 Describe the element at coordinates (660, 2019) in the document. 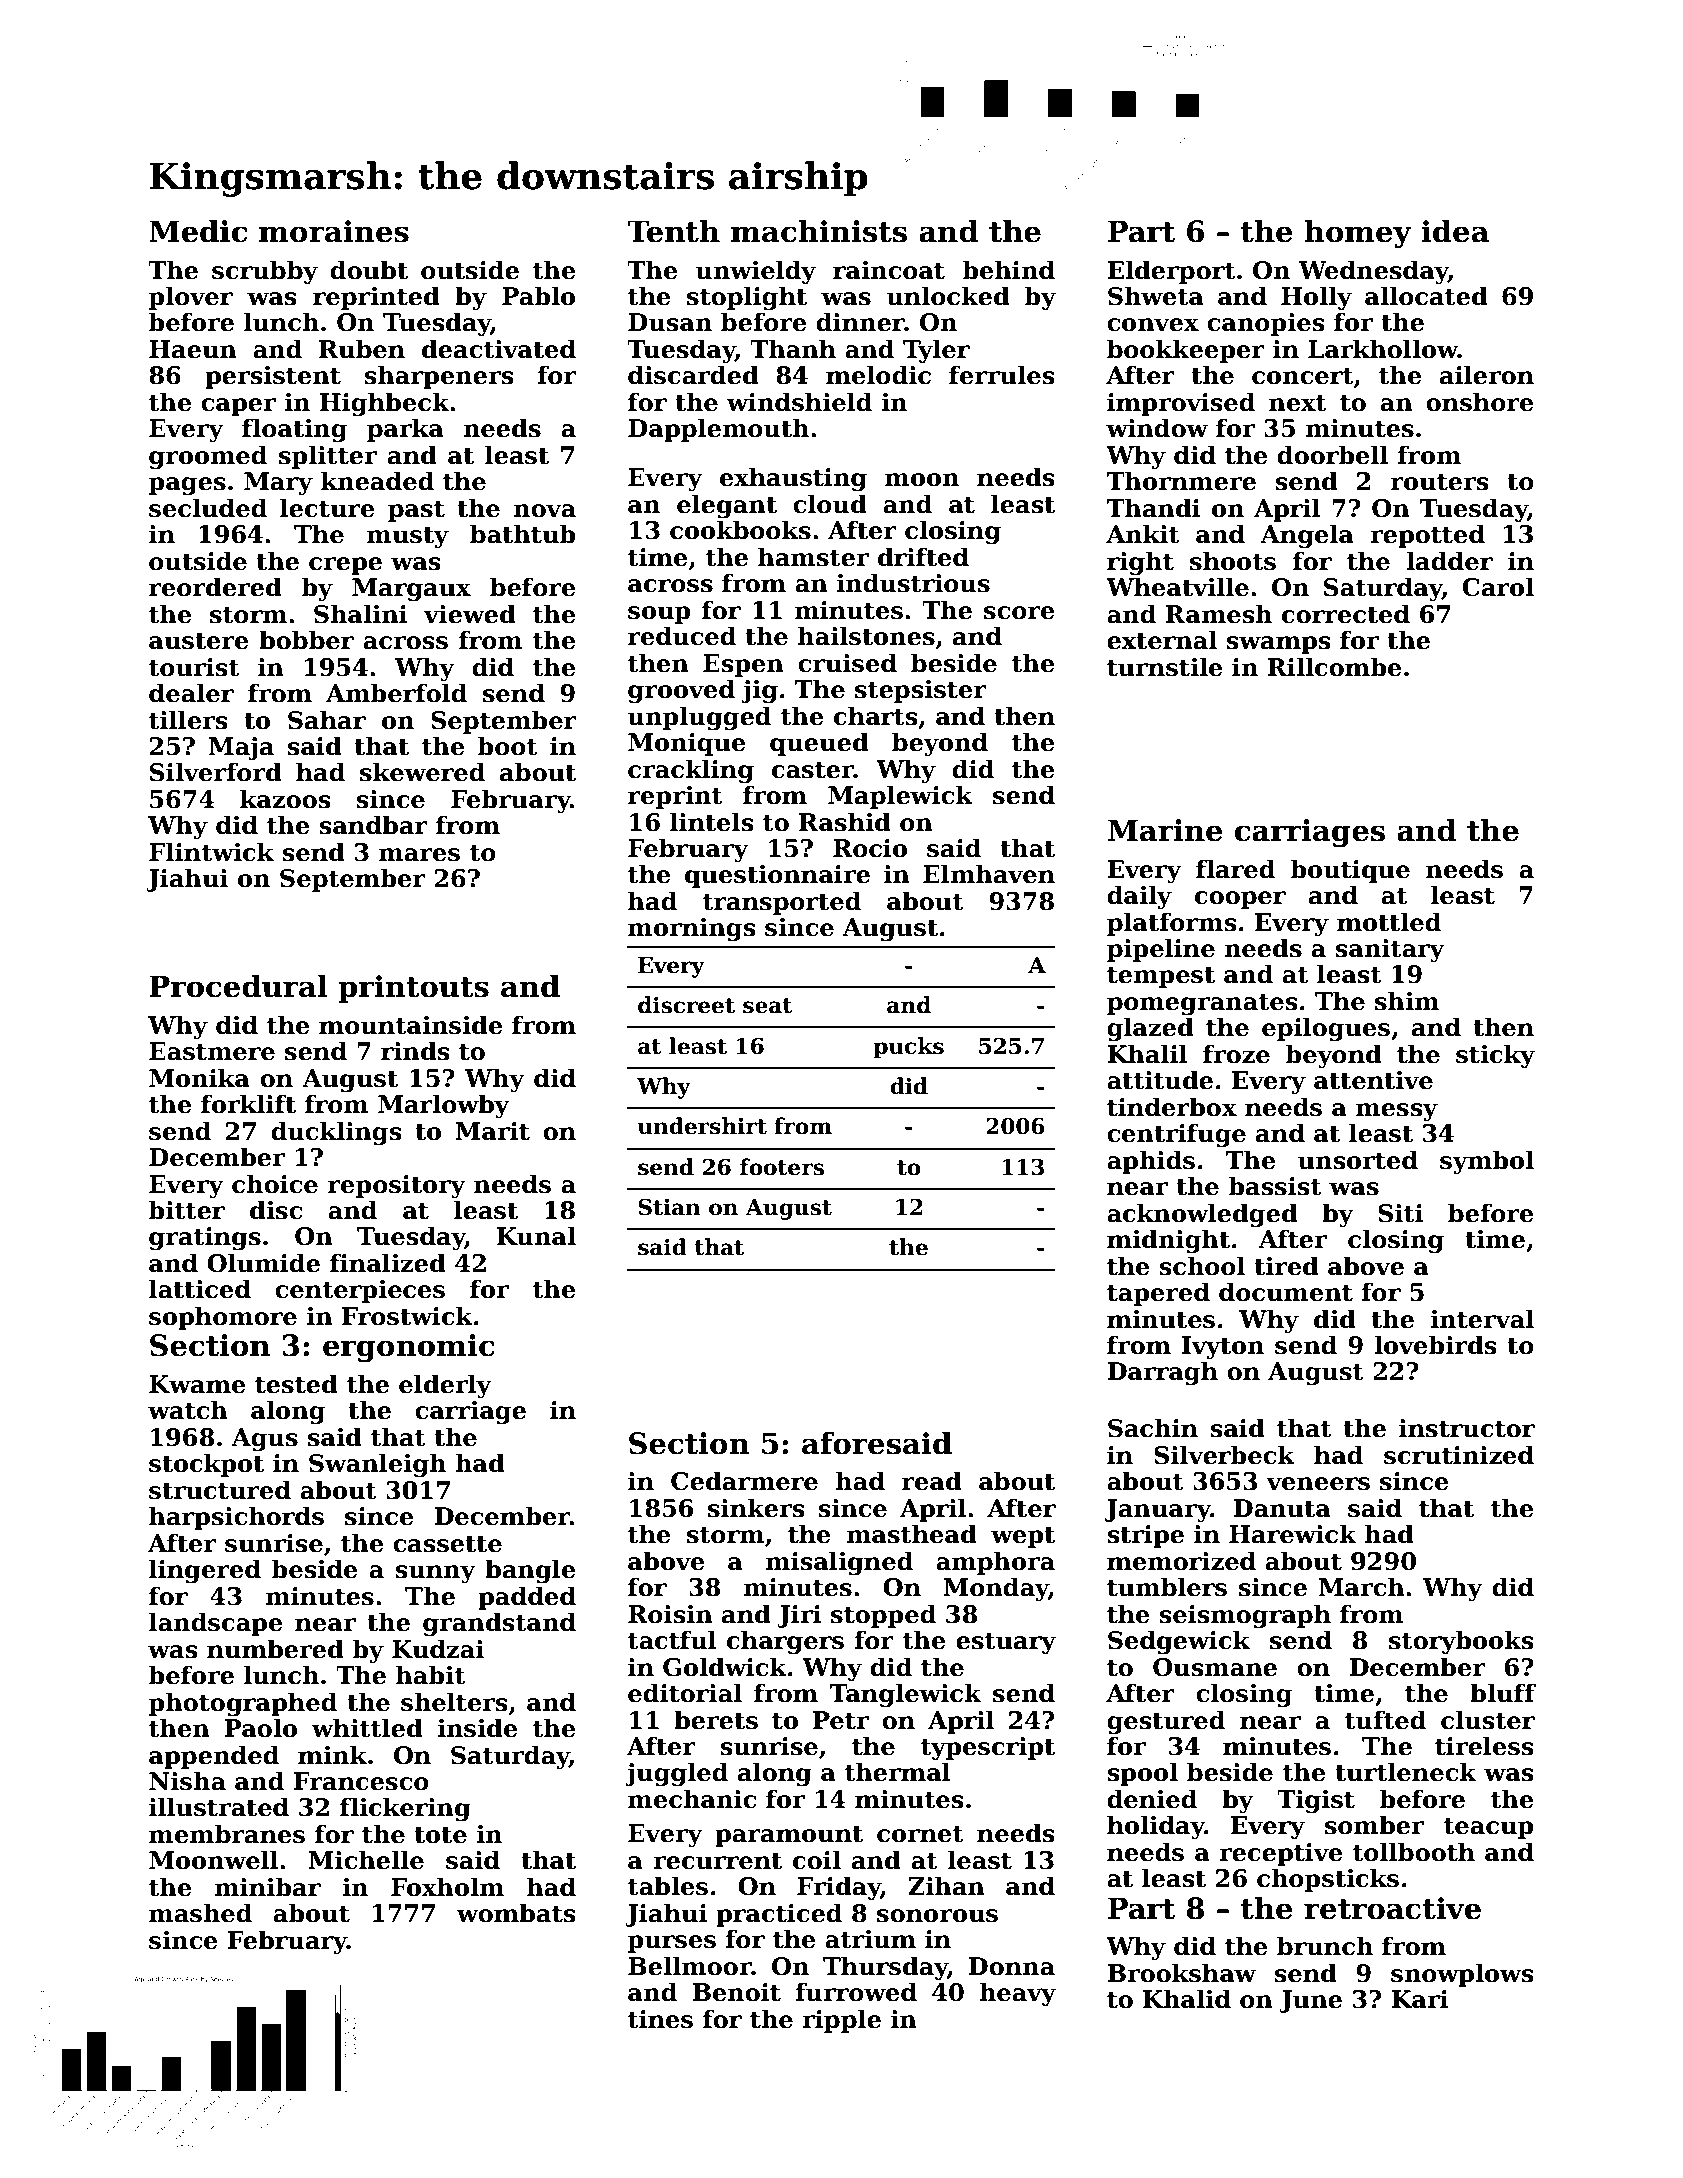

I see `tines` at that location.
